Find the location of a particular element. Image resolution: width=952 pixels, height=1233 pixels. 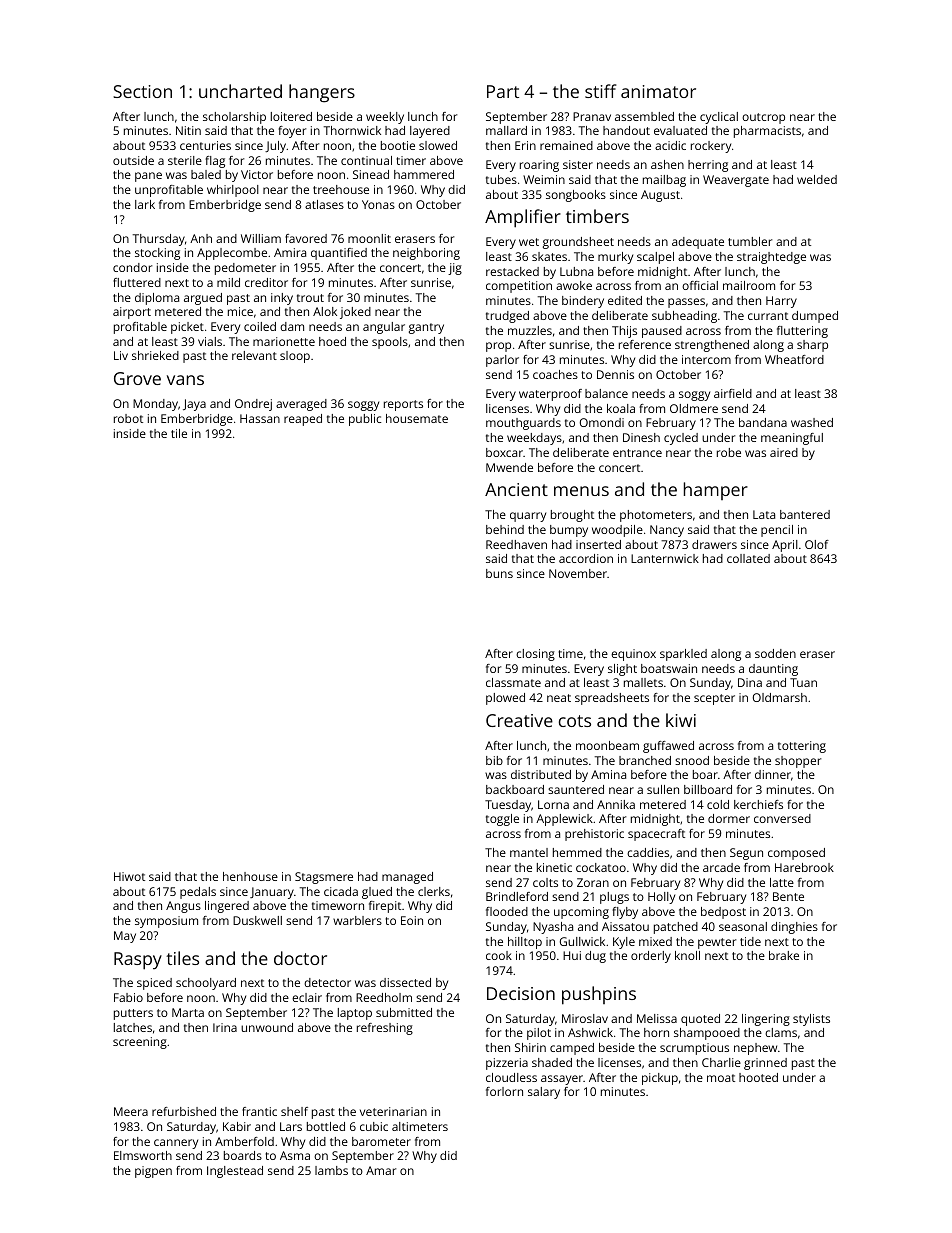

Inglestead is located at coordinates (235, 1172).
